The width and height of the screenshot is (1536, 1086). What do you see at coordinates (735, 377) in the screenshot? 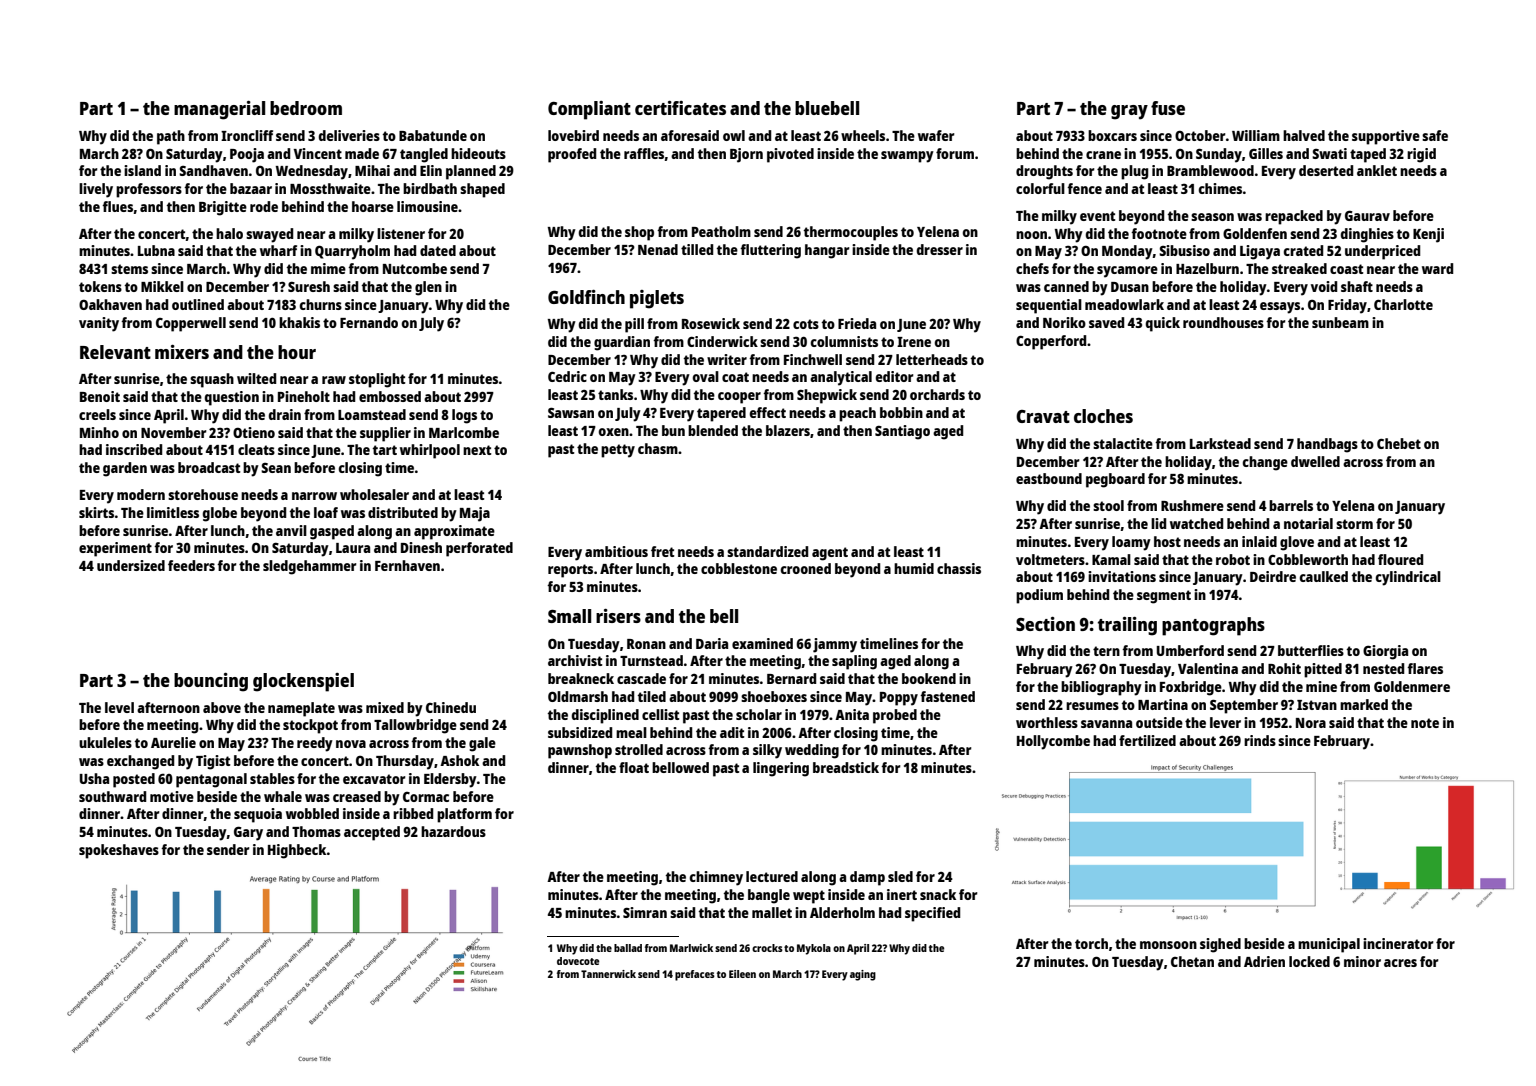
I see `coat` at bounding box center [735, 377].
